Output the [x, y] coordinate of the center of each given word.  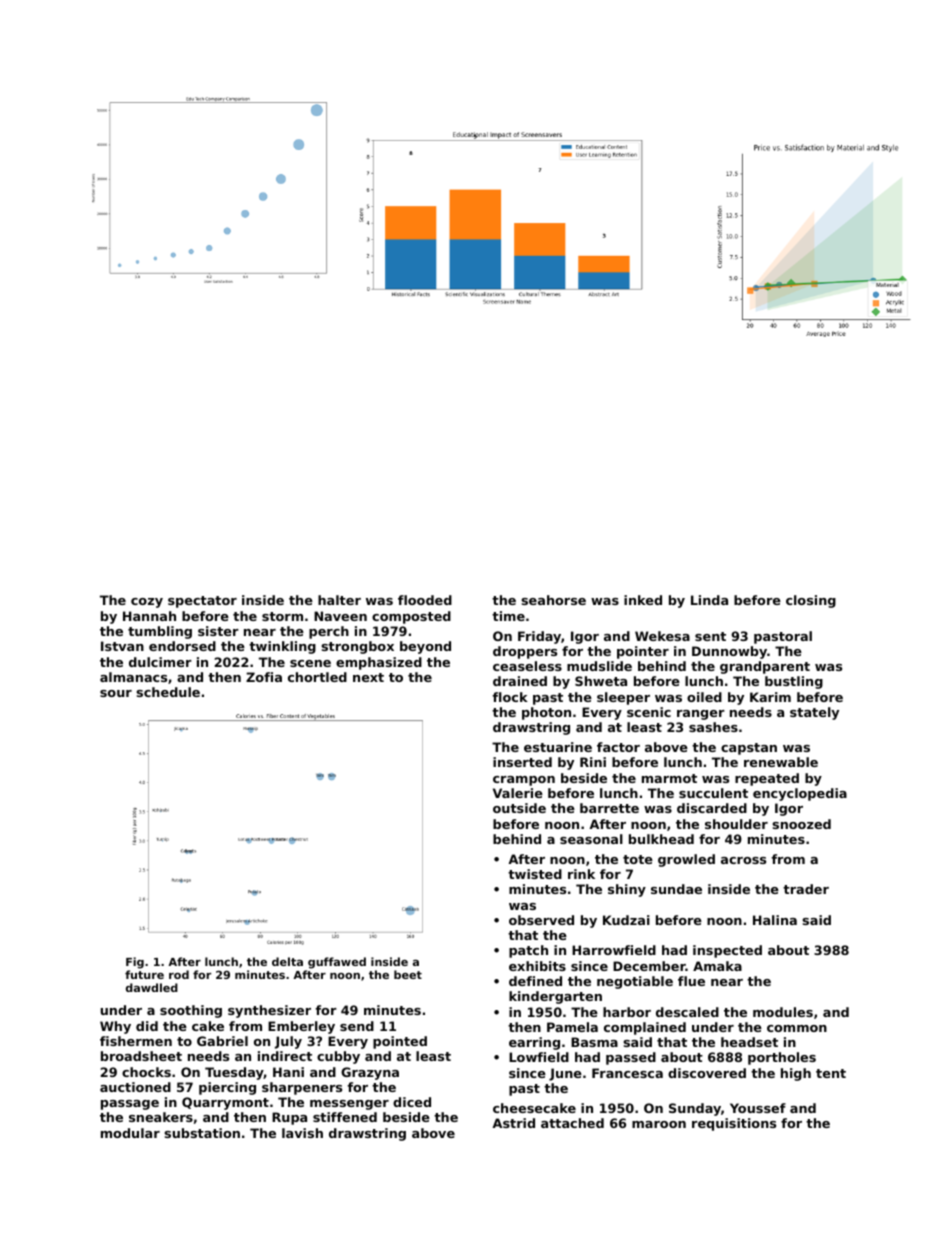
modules [783, 1012]
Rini [593, 762]
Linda [709, 600]
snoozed [801, 824]
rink [581, 874]
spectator [202, 602]
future [144, 974]
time [508, 616]
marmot [669, 778]
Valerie [518, 793]
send [357, 1026]
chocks [146, 1072]
